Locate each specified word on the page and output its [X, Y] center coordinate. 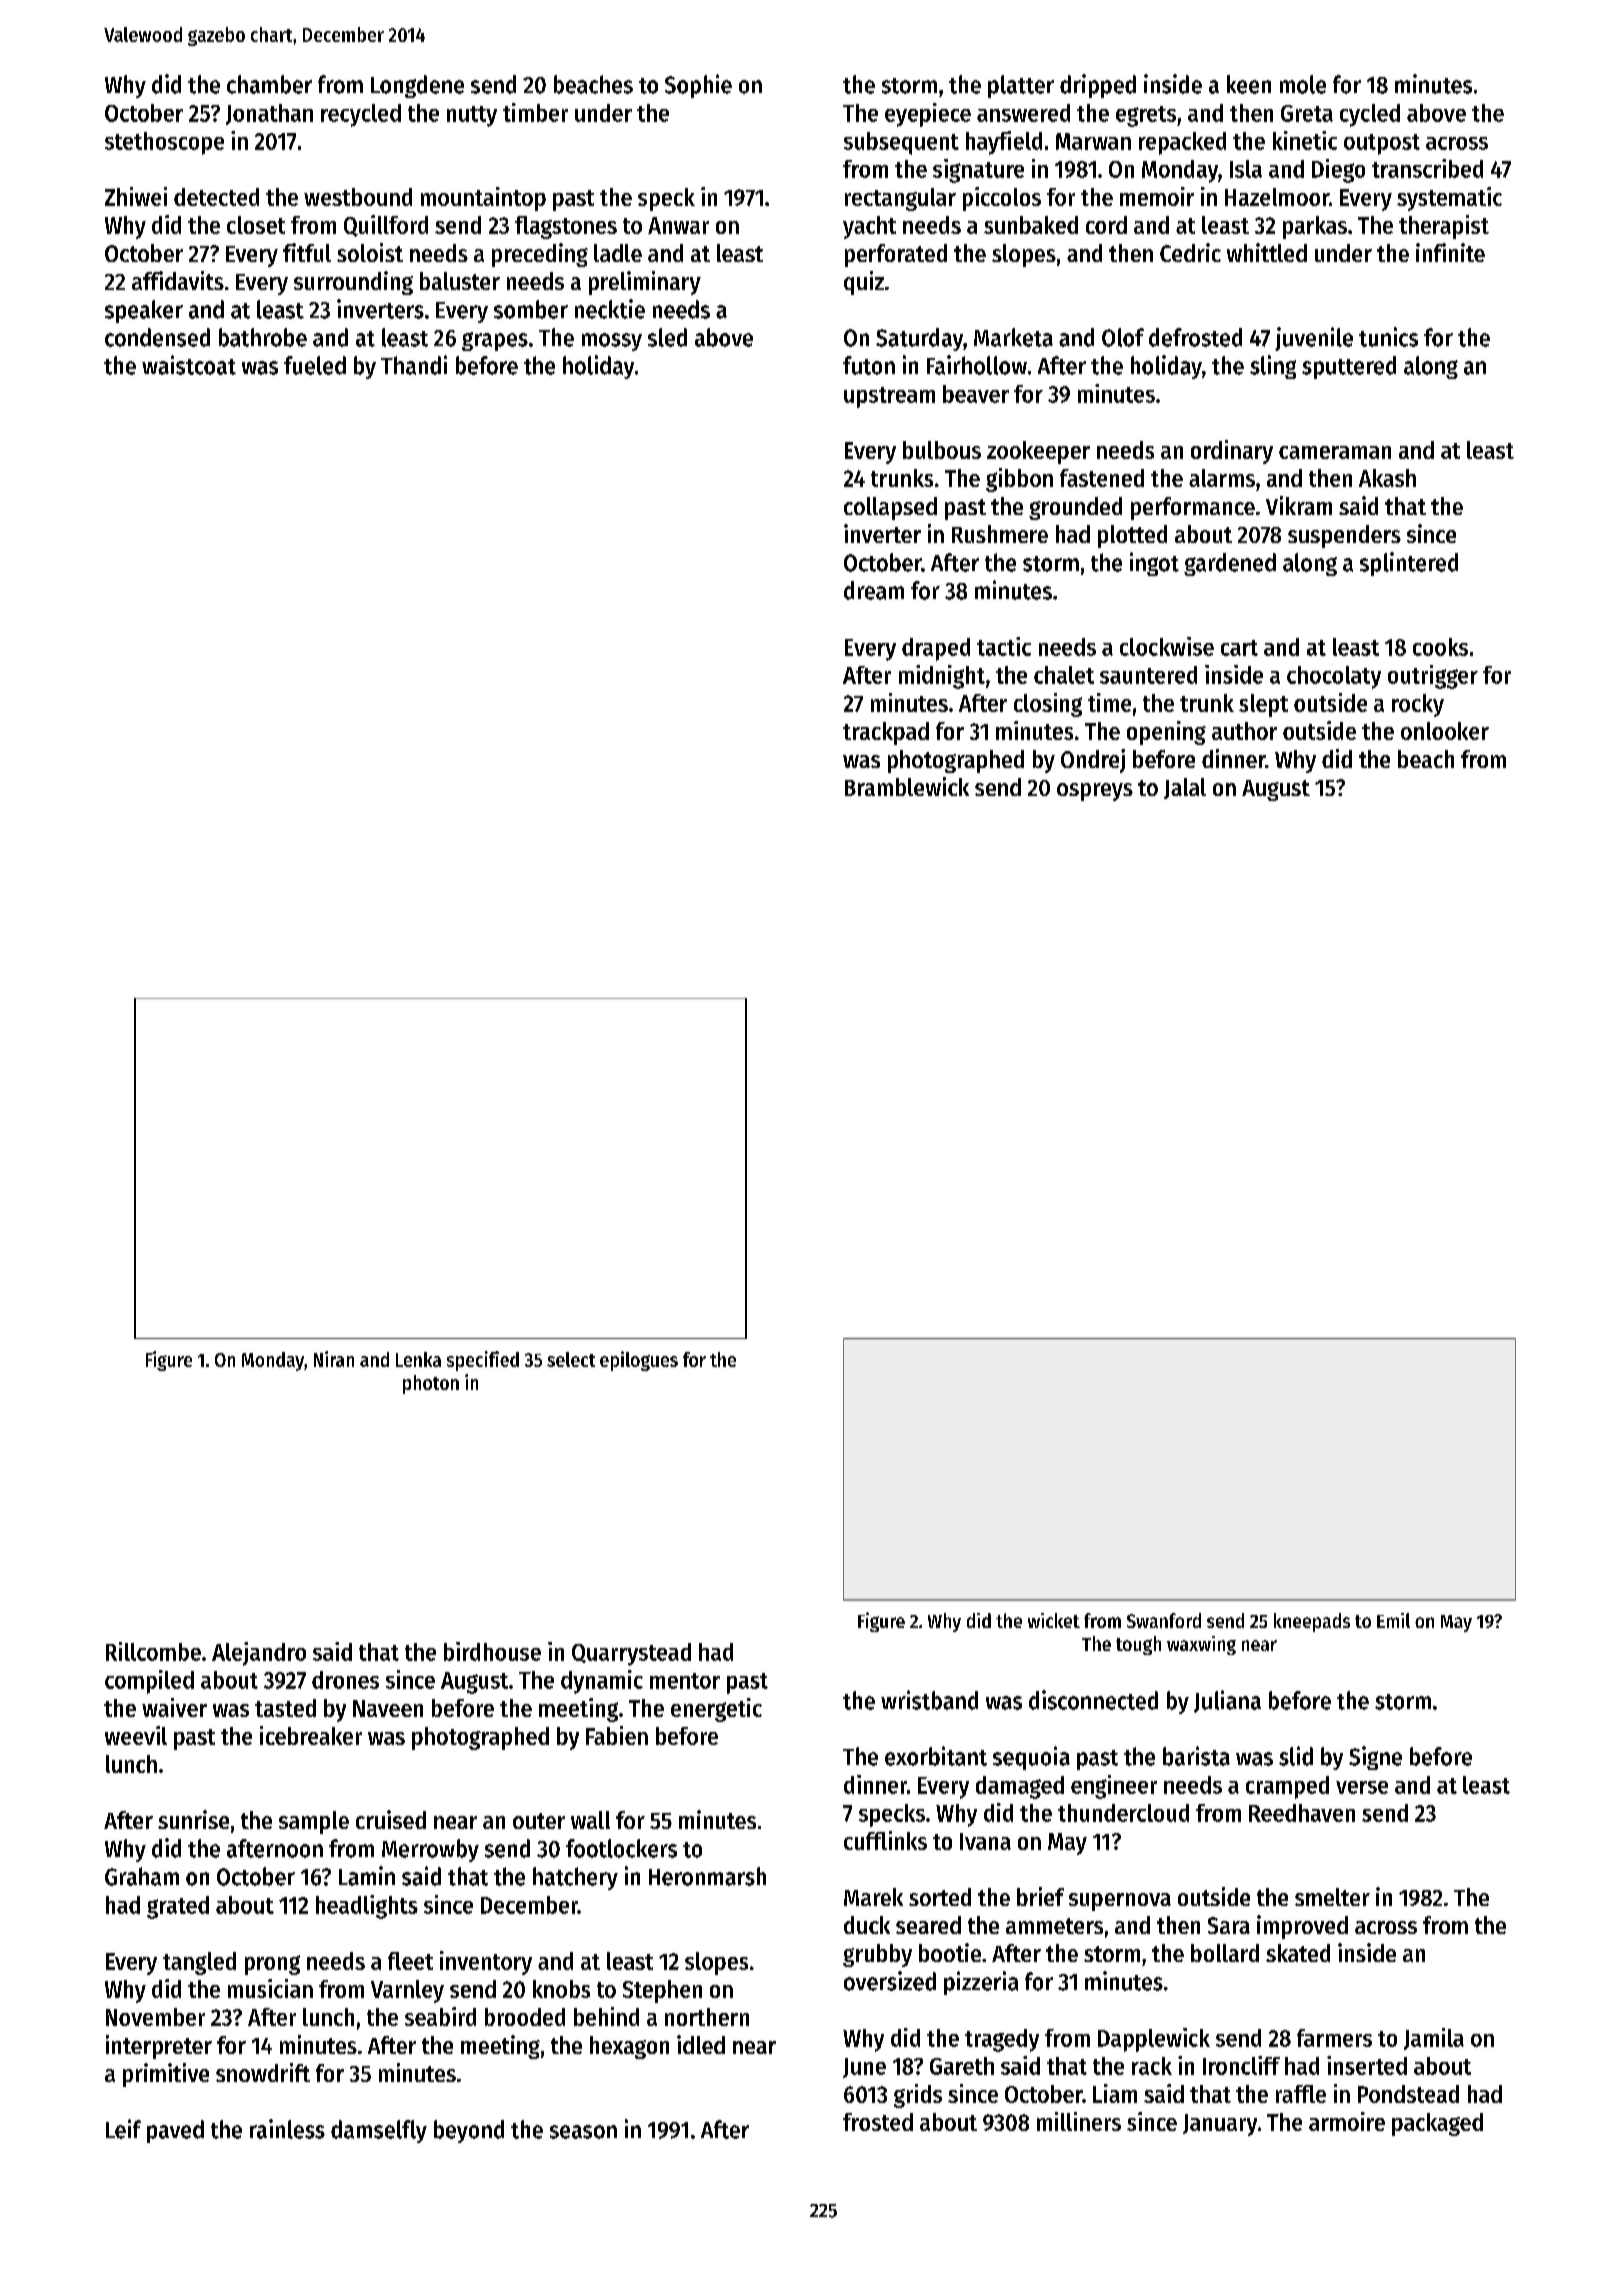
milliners [1079, 2121]
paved [175, 2131]
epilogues [639, 1361]
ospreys [1095, 792]
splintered [1409, 564]
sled [667, 337]
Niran [334, 1359]
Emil [1393, 1620]
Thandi [414, 365]
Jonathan [269, 114]
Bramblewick [907, 786]
